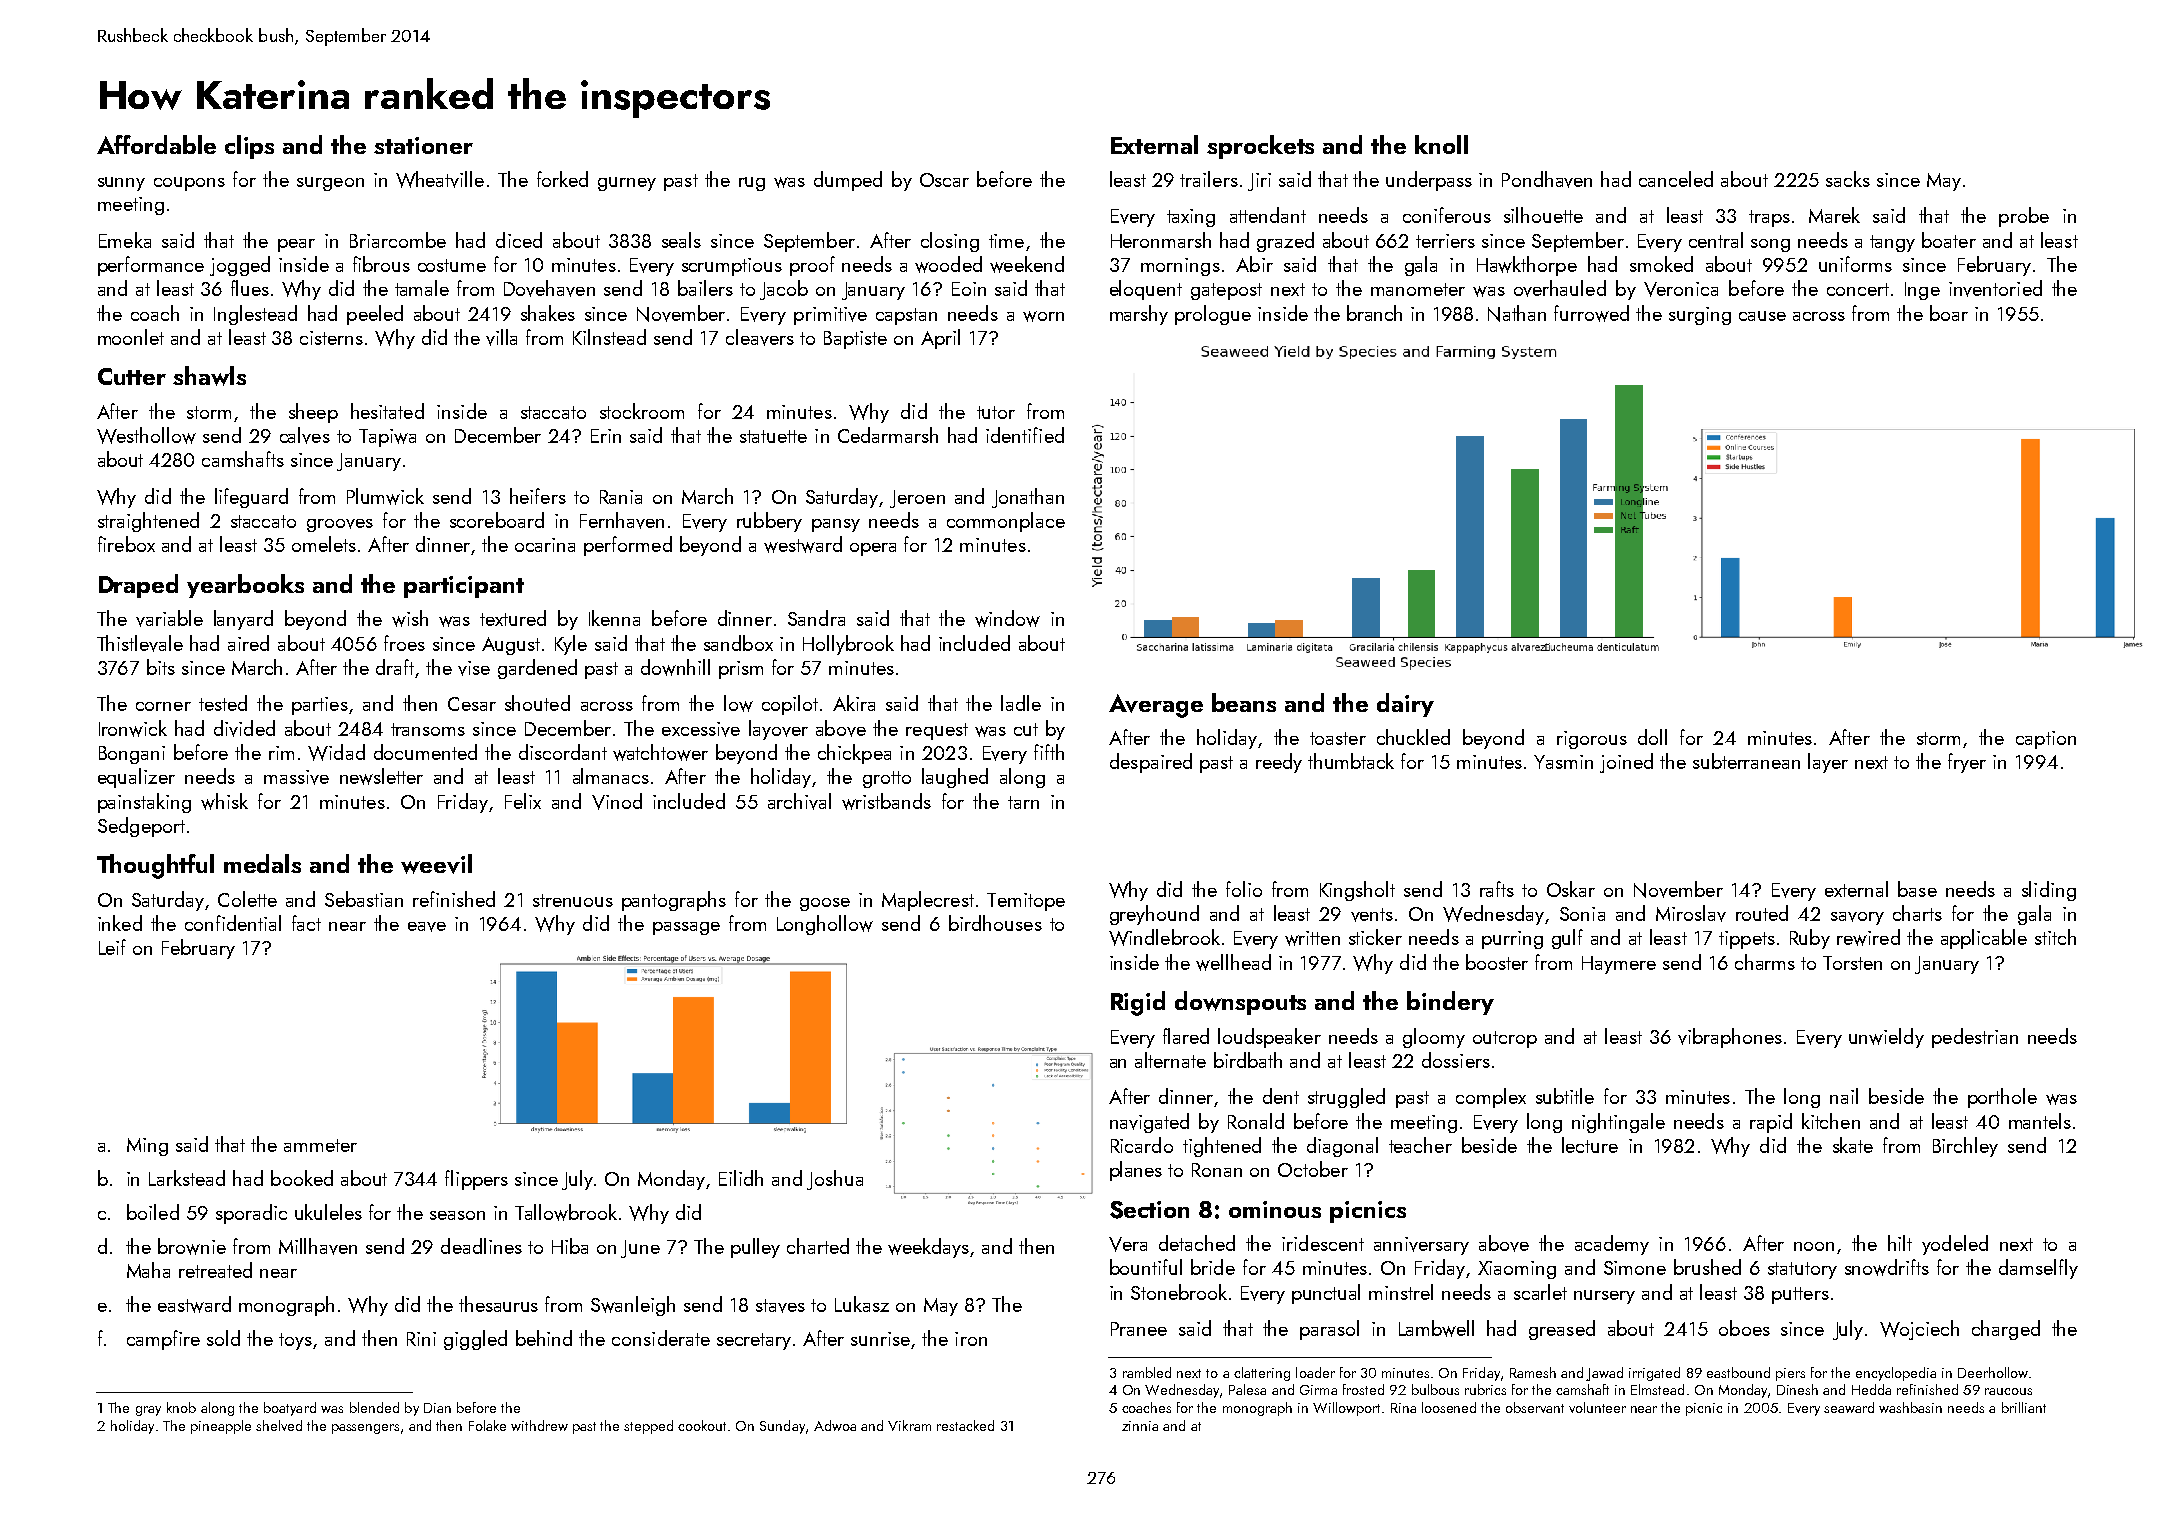 This screenshot has width=2174, height=1537. I want to click on ammeter, so click(320, 1145).
